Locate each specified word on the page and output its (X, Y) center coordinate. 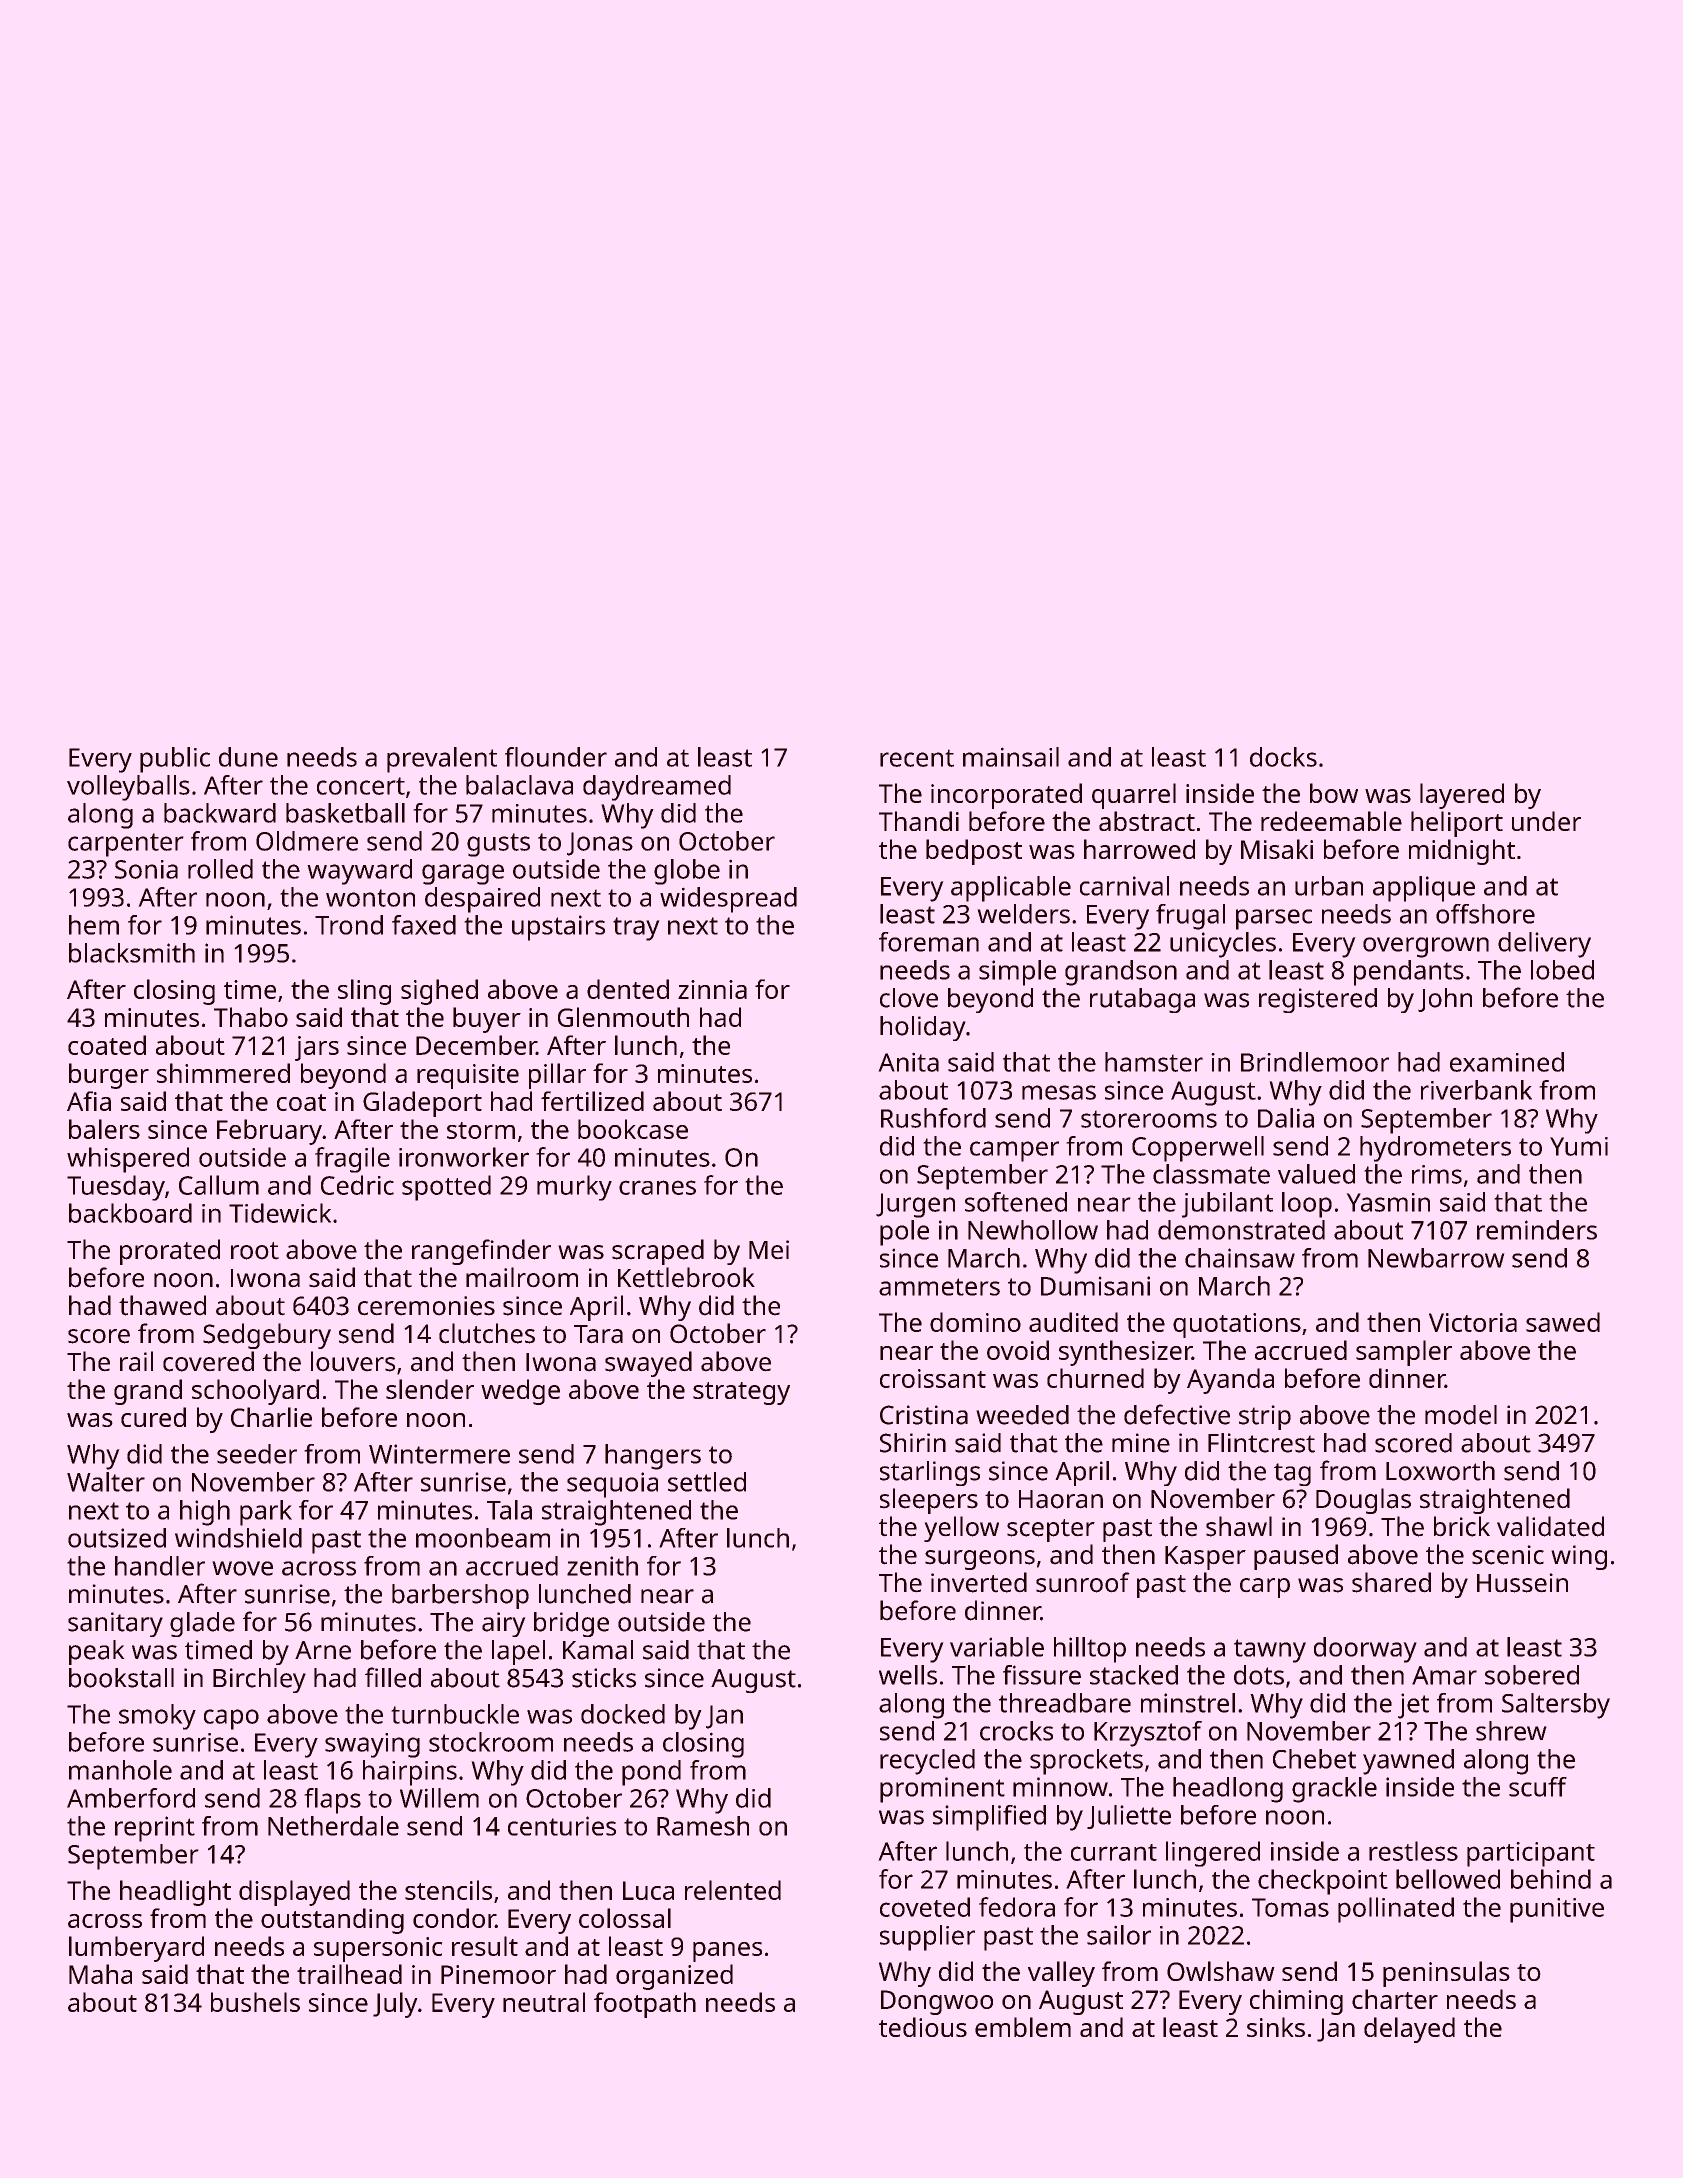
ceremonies (426, 1306)
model (1461, 1415)
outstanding (332, 1921)
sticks (604, 1678)
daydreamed (657, 788)
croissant (933, 1378)
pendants (1409, 973)
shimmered (223, 1073)
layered (1462, 796)
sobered (1532, 1675)
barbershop (460, 1596)
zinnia (712, 989)
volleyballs (128, 788)
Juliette (1129, 1817)
